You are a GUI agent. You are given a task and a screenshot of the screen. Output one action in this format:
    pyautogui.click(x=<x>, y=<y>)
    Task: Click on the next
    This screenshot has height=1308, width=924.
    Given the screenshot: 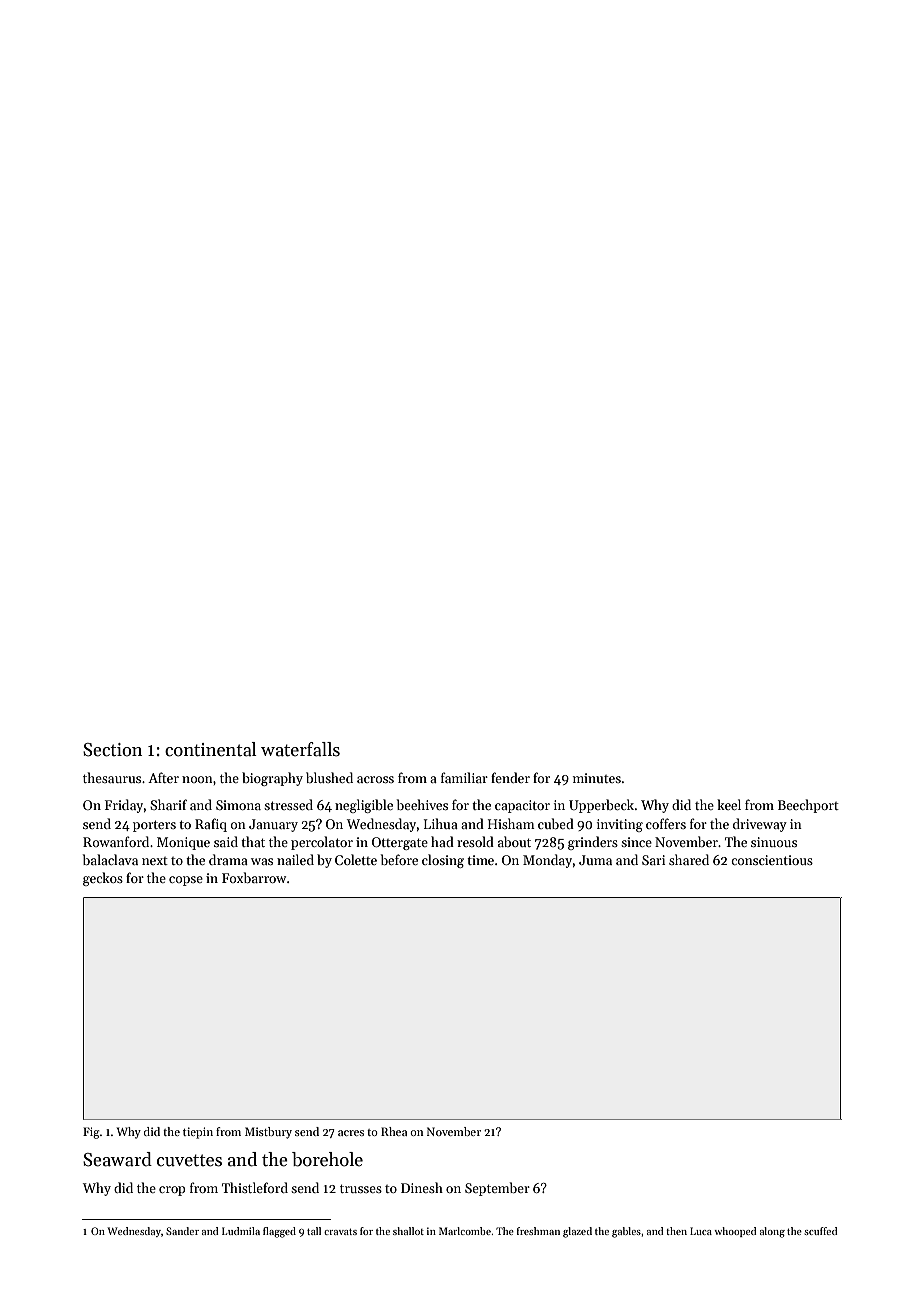 What is the action you would take?
    pyautogui.click(x=155, y=861)
